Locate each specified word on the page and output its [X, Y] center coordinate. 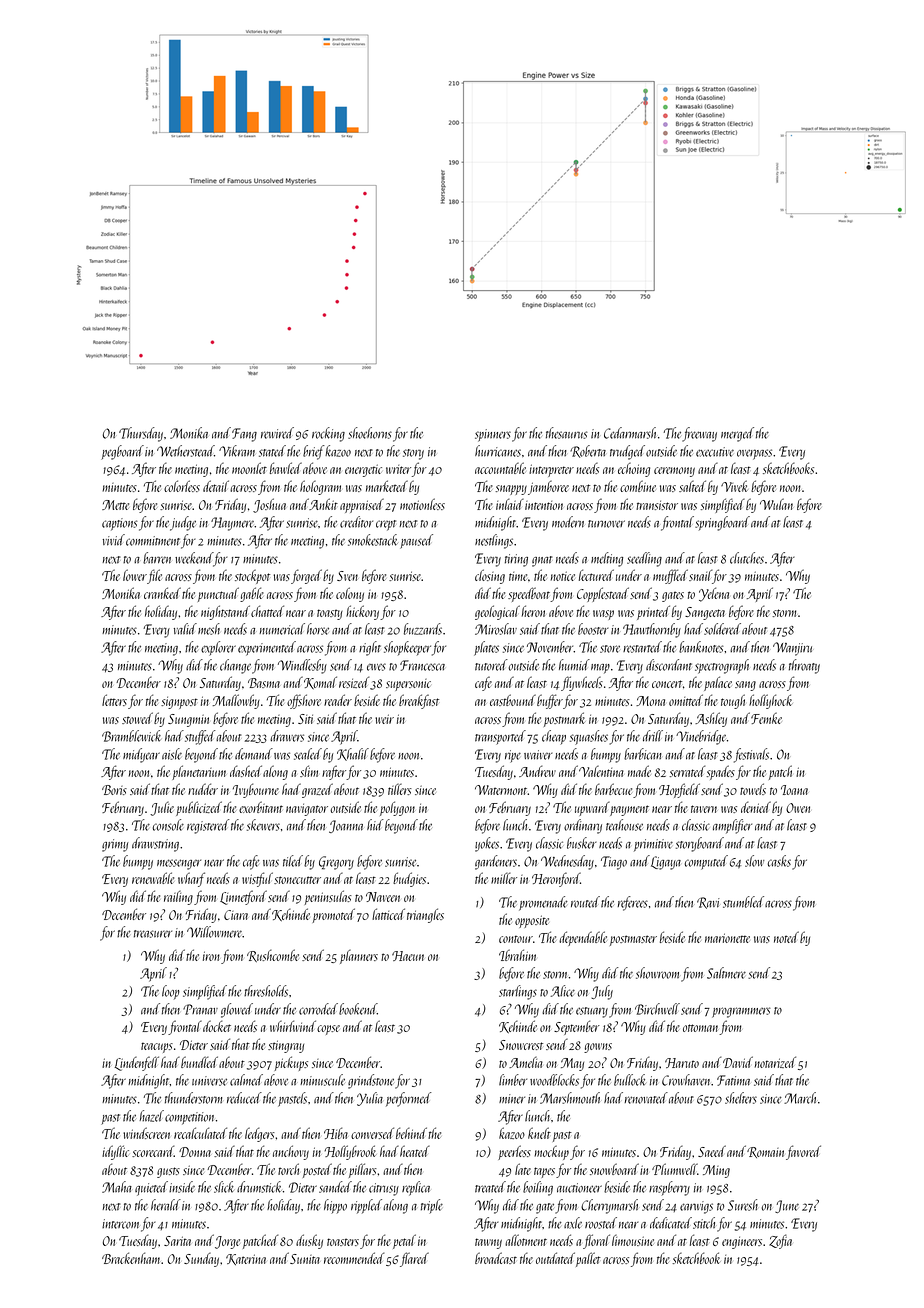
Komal [320, 682]
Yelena [714, 594]
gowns [598, 1048]
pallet [588, 1259]
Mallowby [236, 701]
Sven [347, 576]
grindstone [371, 1081]
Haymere [233, 524]
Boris [114, 790]
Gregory [336, 863]
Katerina [246, 1259]
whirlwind [293, 1026]
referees [633, 903]
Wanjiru [792, 649]
